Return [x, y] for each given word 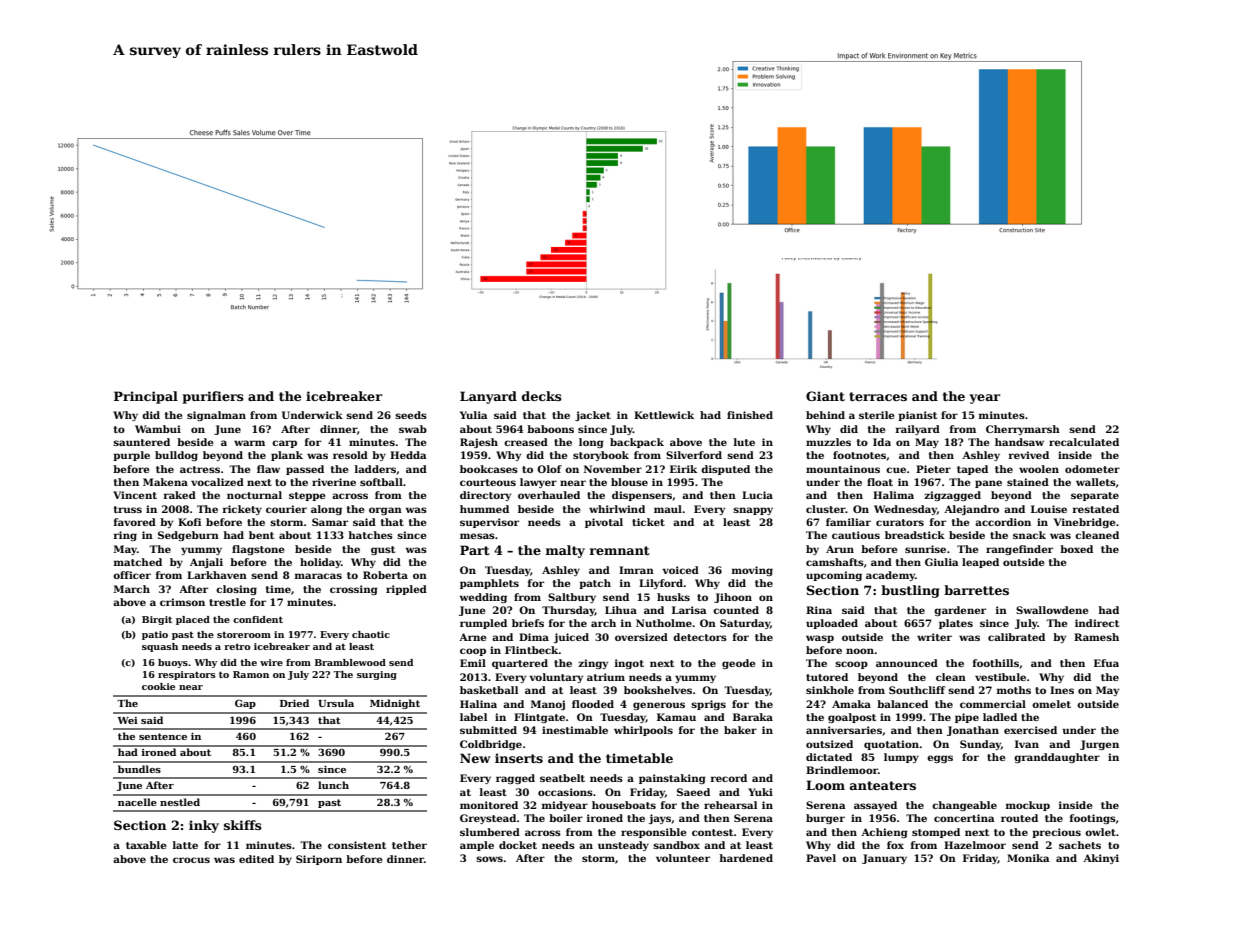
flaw [268, 469]
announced [907, 663]
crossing [354, 590]
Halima [893, 495]
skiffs [243, 825]
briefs [528, 623]
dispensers [642, 496]
